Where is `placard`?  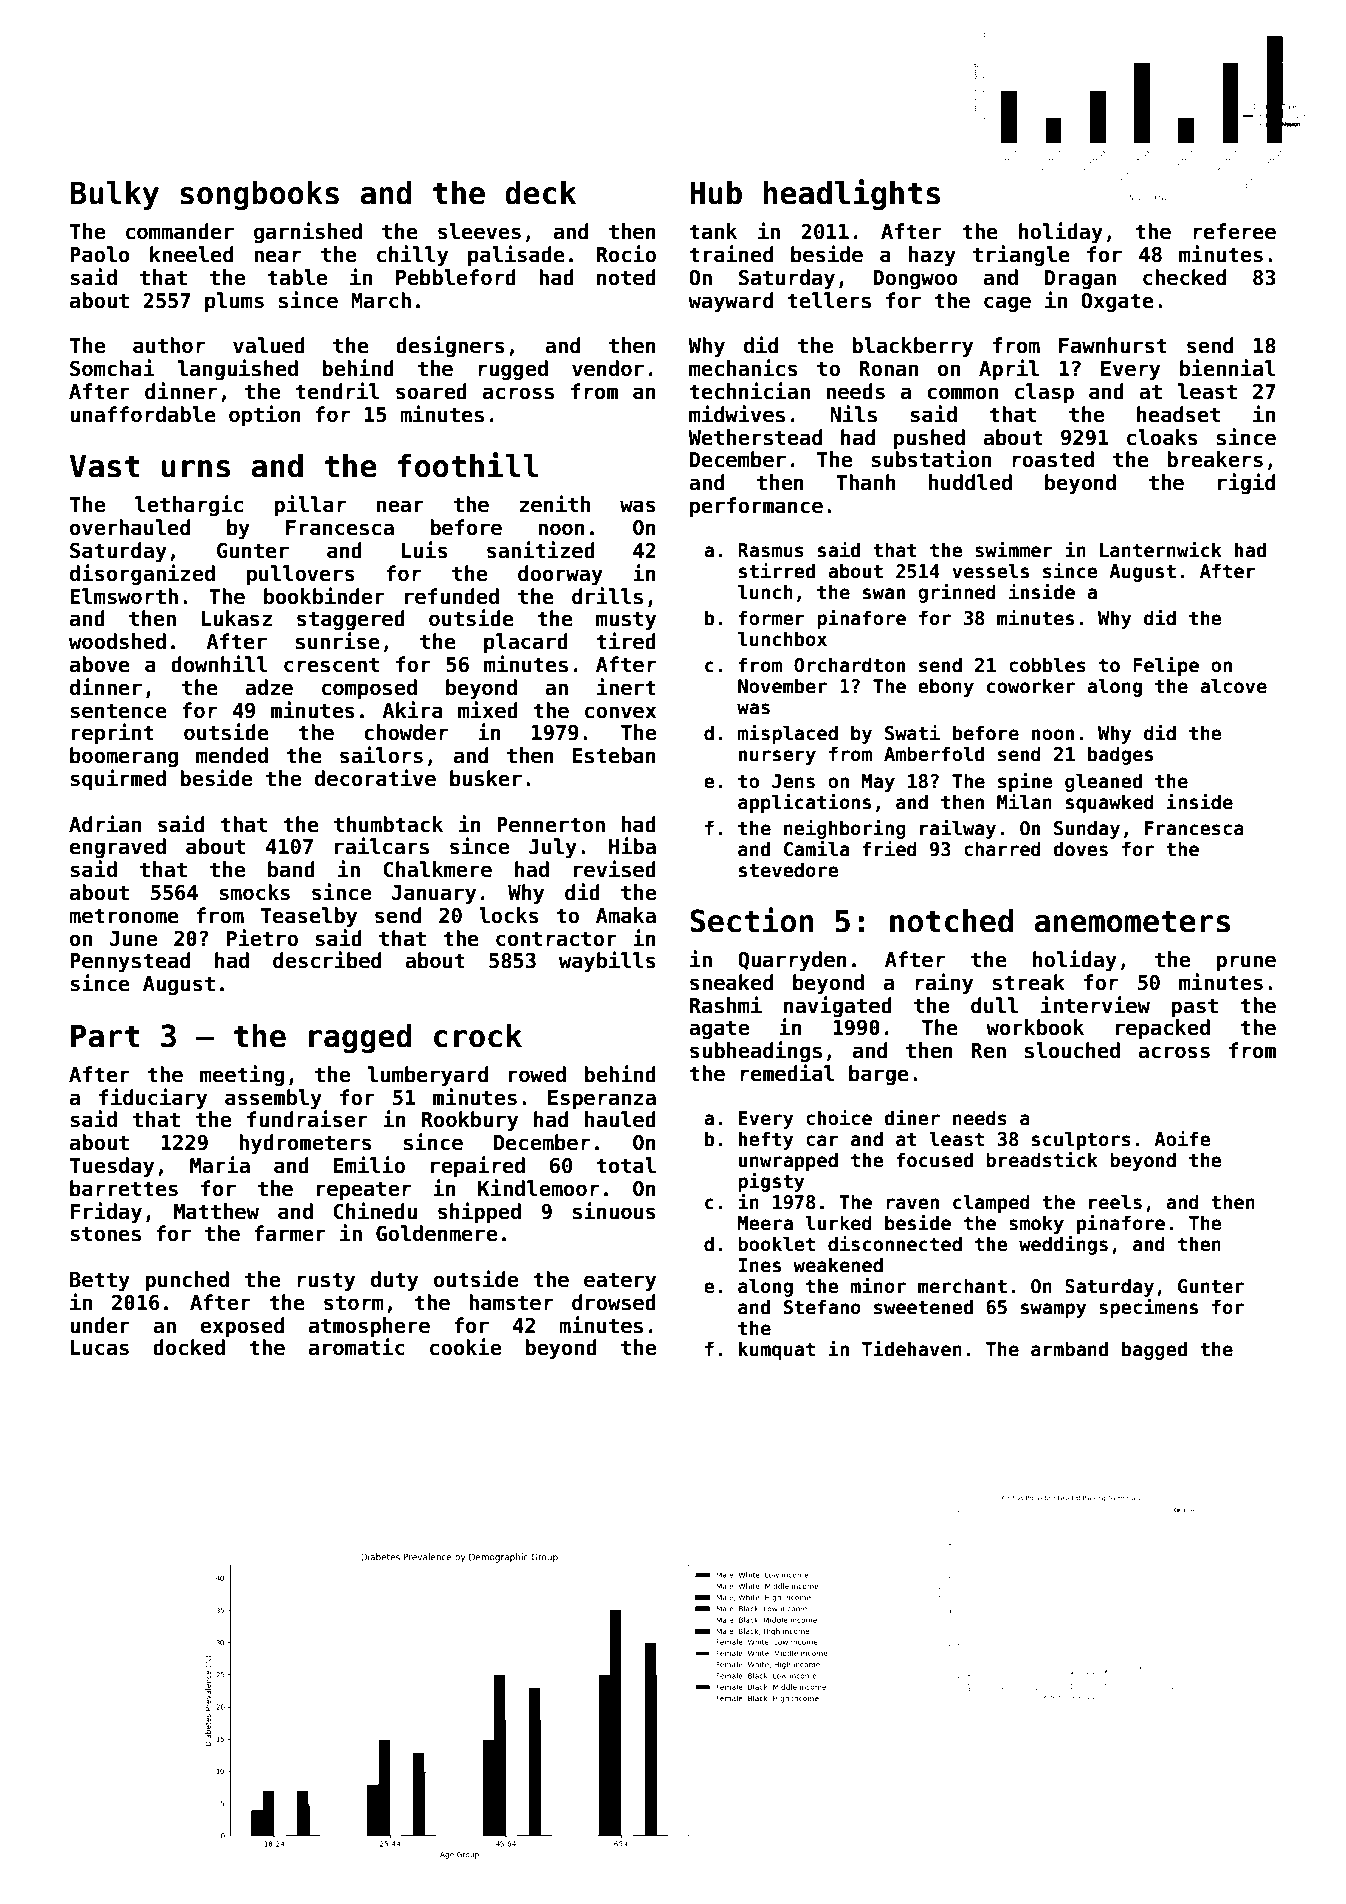
placard is located at coordinates (526, 643).
